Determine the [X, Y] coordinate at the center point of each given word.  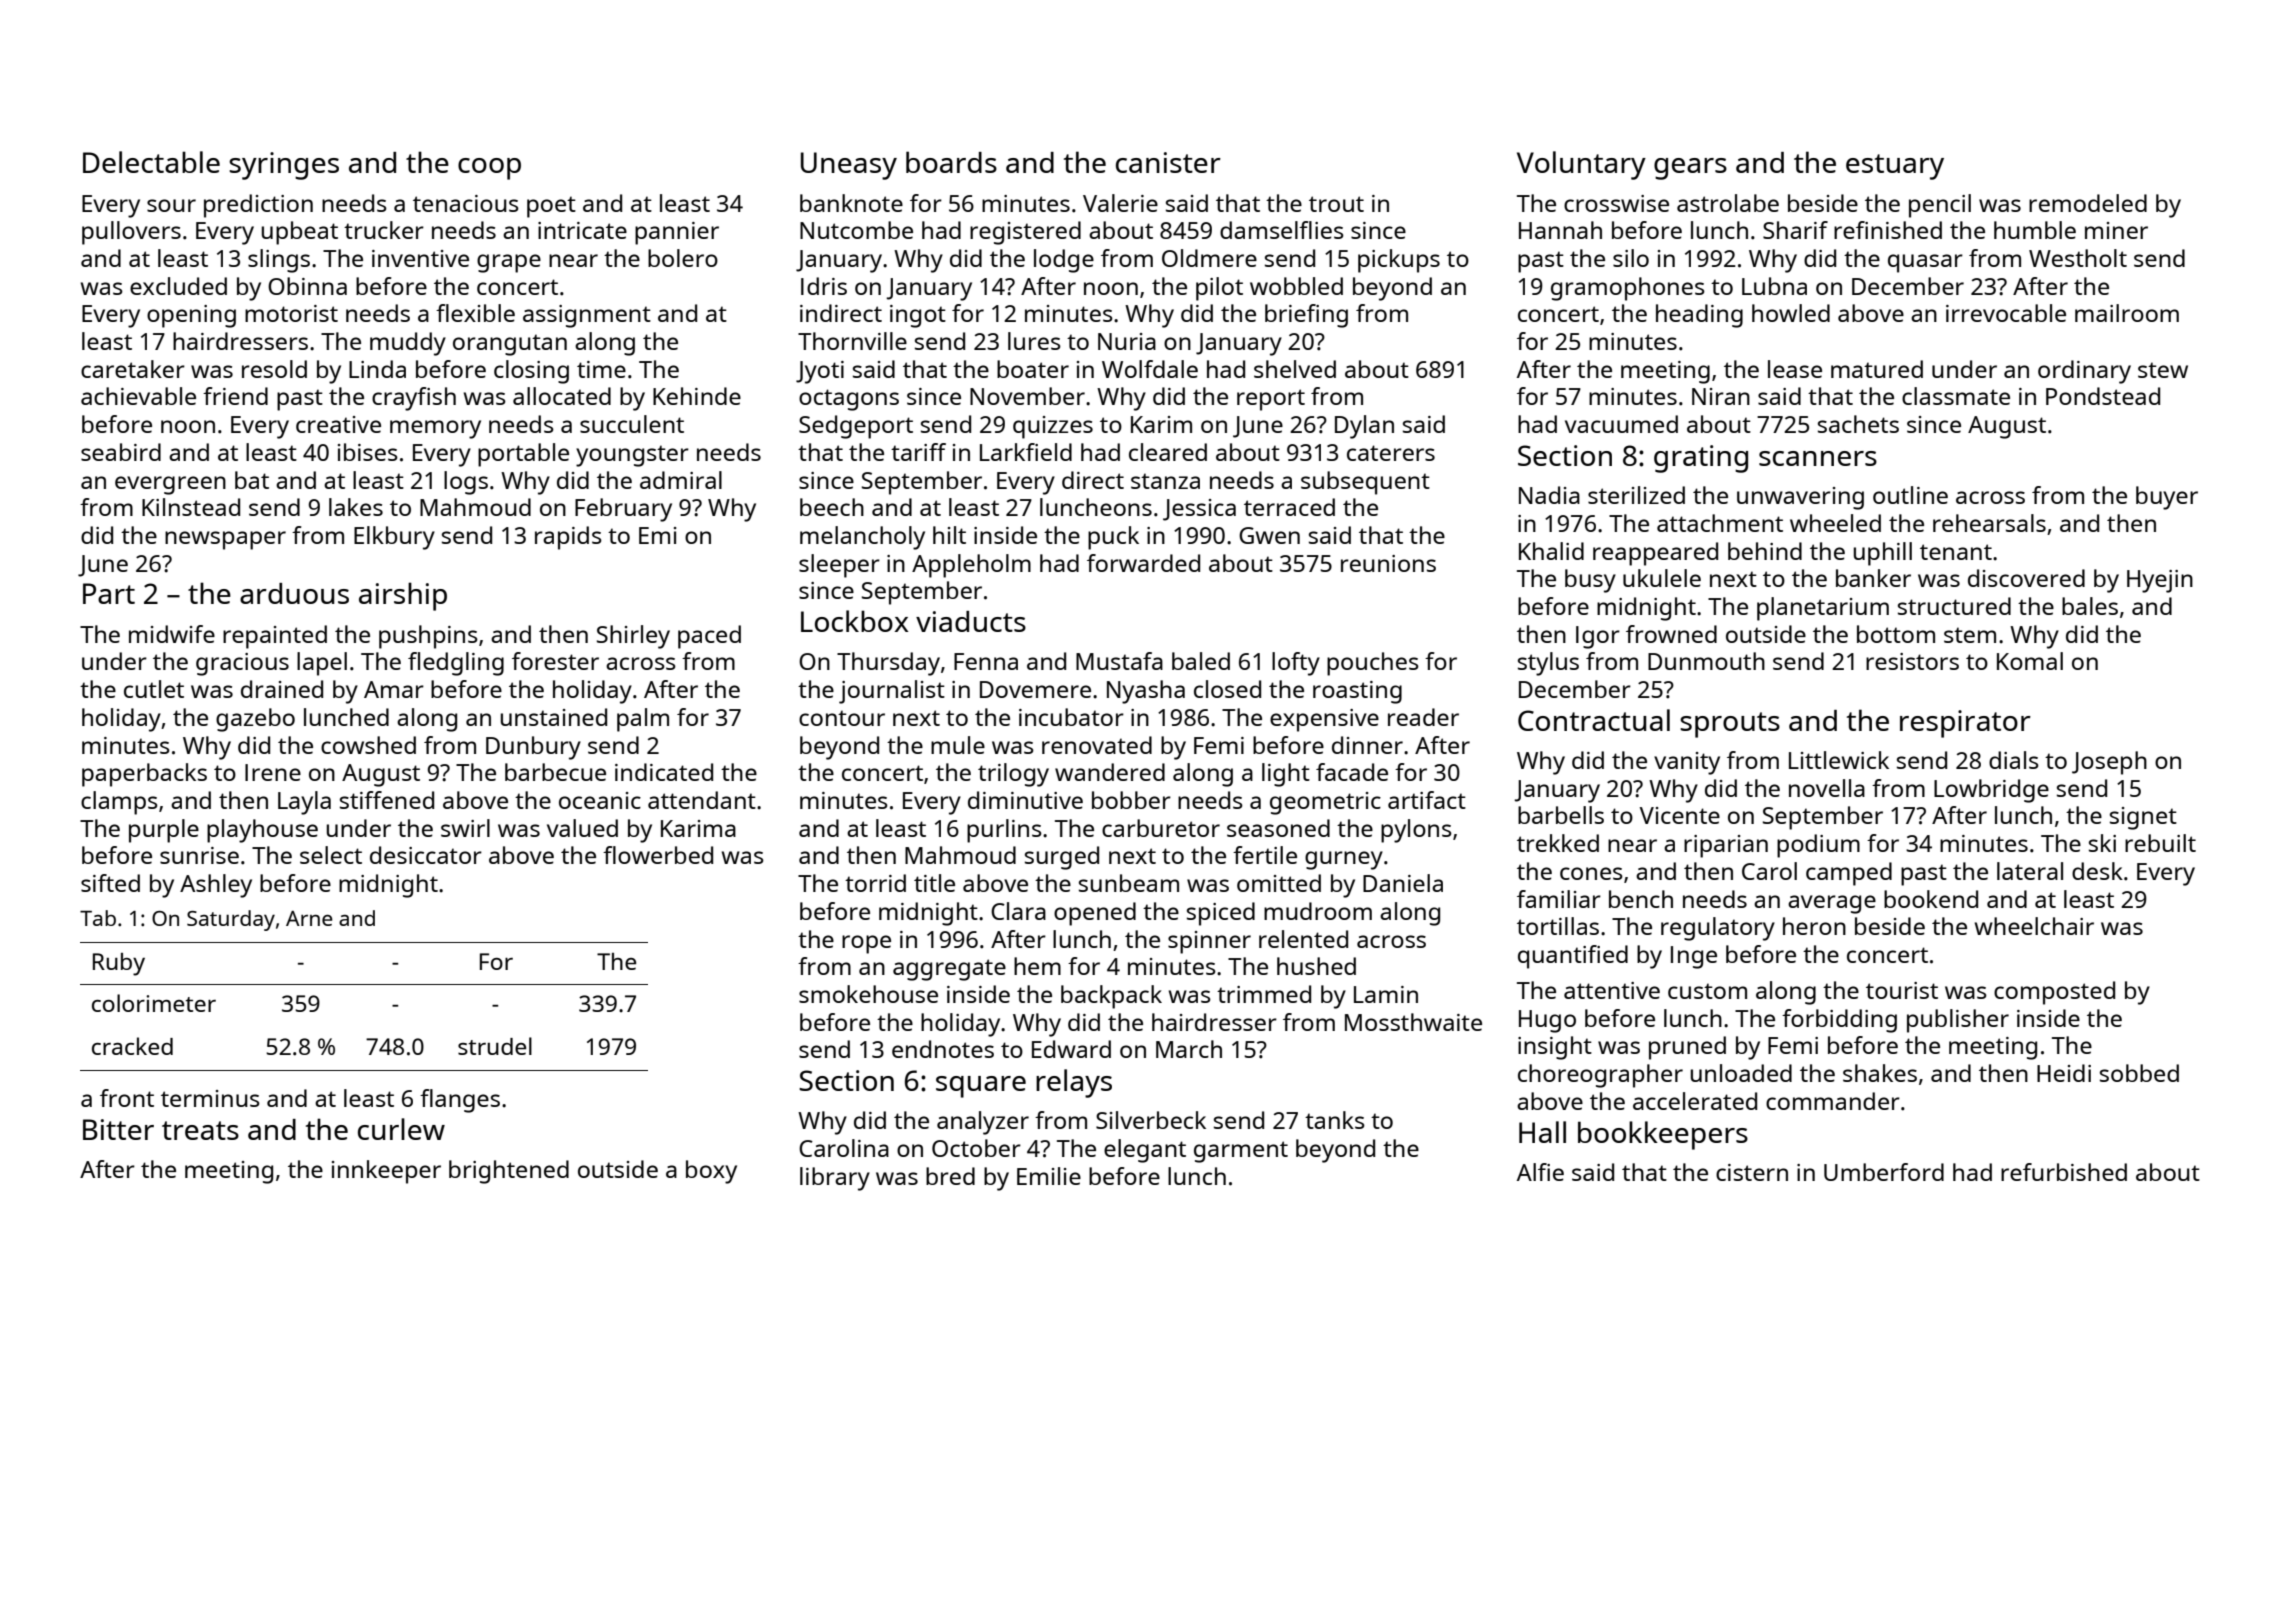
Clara [1018, 911]
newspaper [225, 540]
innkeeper [386, 1172]
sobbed [2139, 1073]
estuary [1895, 167]
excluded [178, 286]
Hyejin [2160, 581]
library [835, 1179]
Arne [309, 918]
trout [1336, 204]
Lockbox [855, 621]
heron [1814, 926]
